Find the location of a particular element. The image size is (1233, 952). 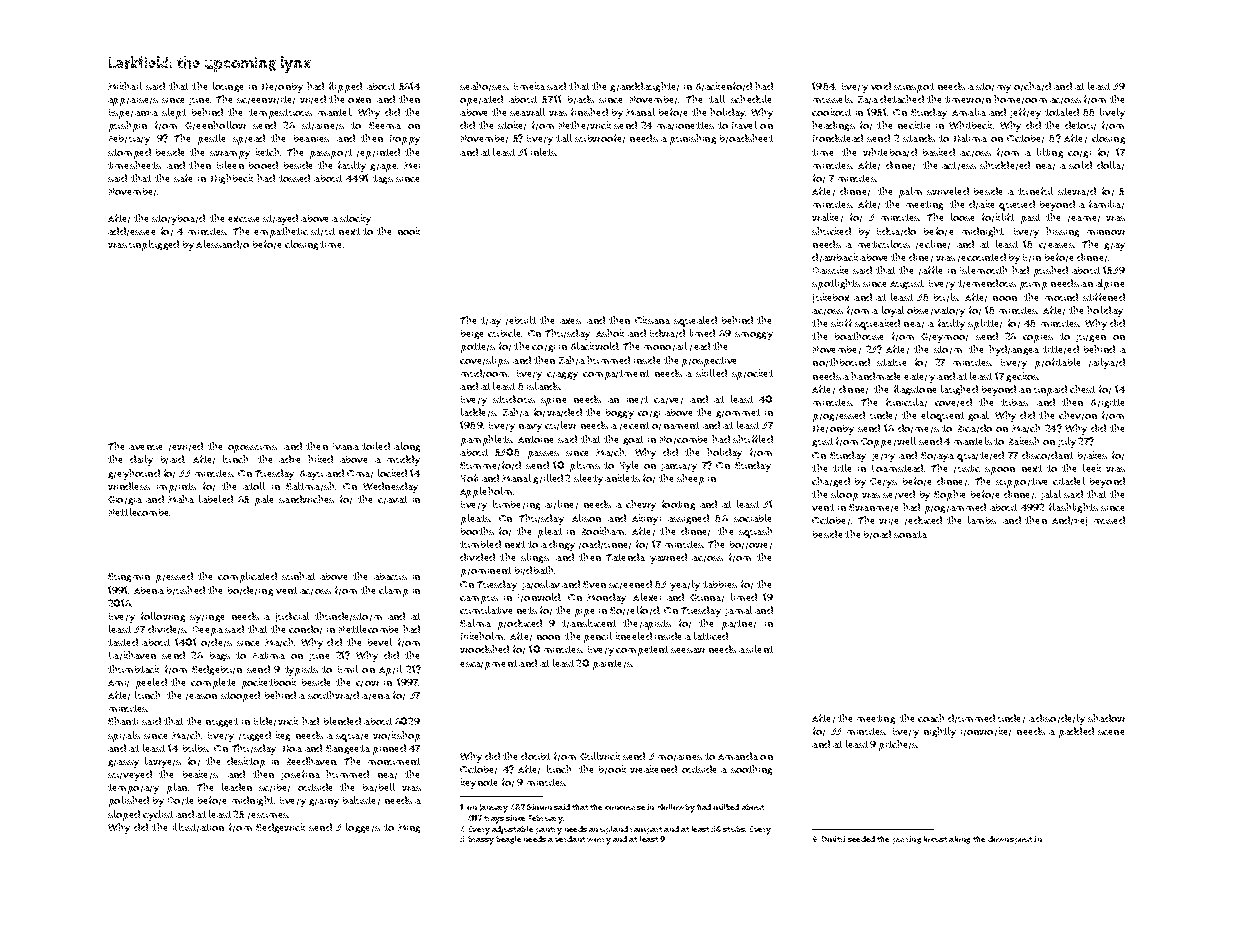

seahorses is located at coordinates (484, 86).
